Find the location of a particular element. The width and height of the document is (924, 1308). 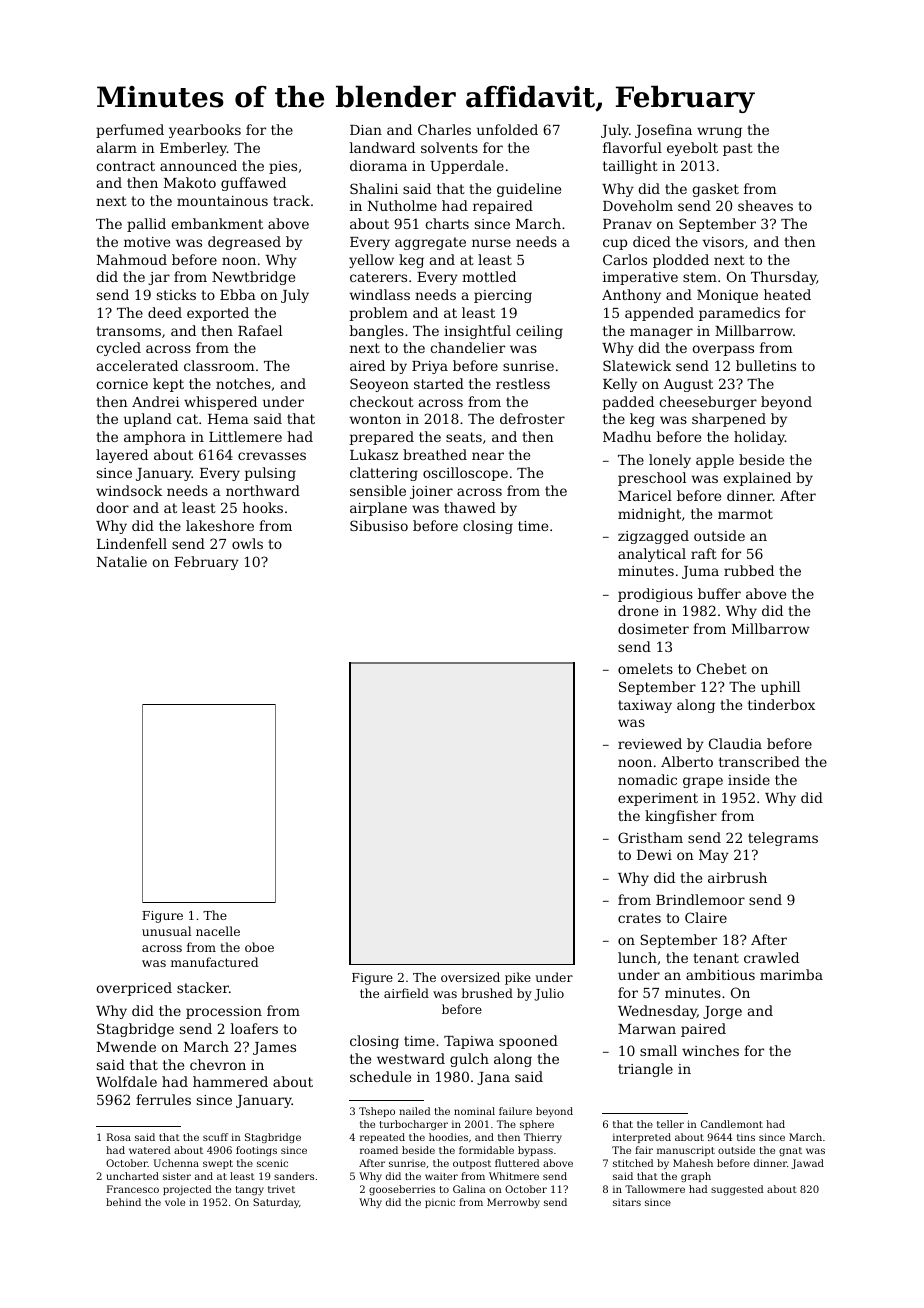

near is located at coordinates (488, 456).
